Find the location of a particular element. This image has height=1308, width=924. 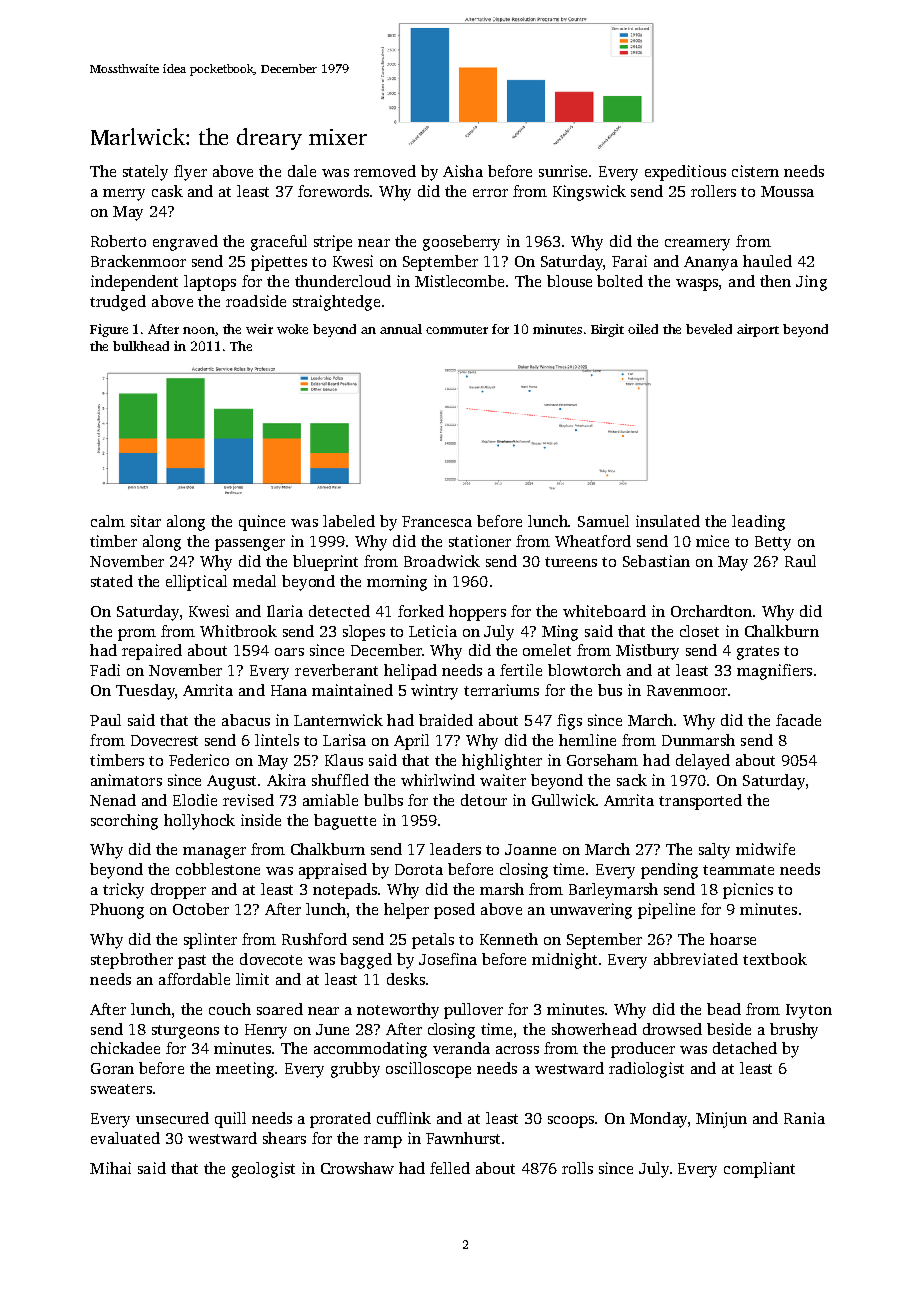

Whitbrook is located at coordinates (238, 631).
